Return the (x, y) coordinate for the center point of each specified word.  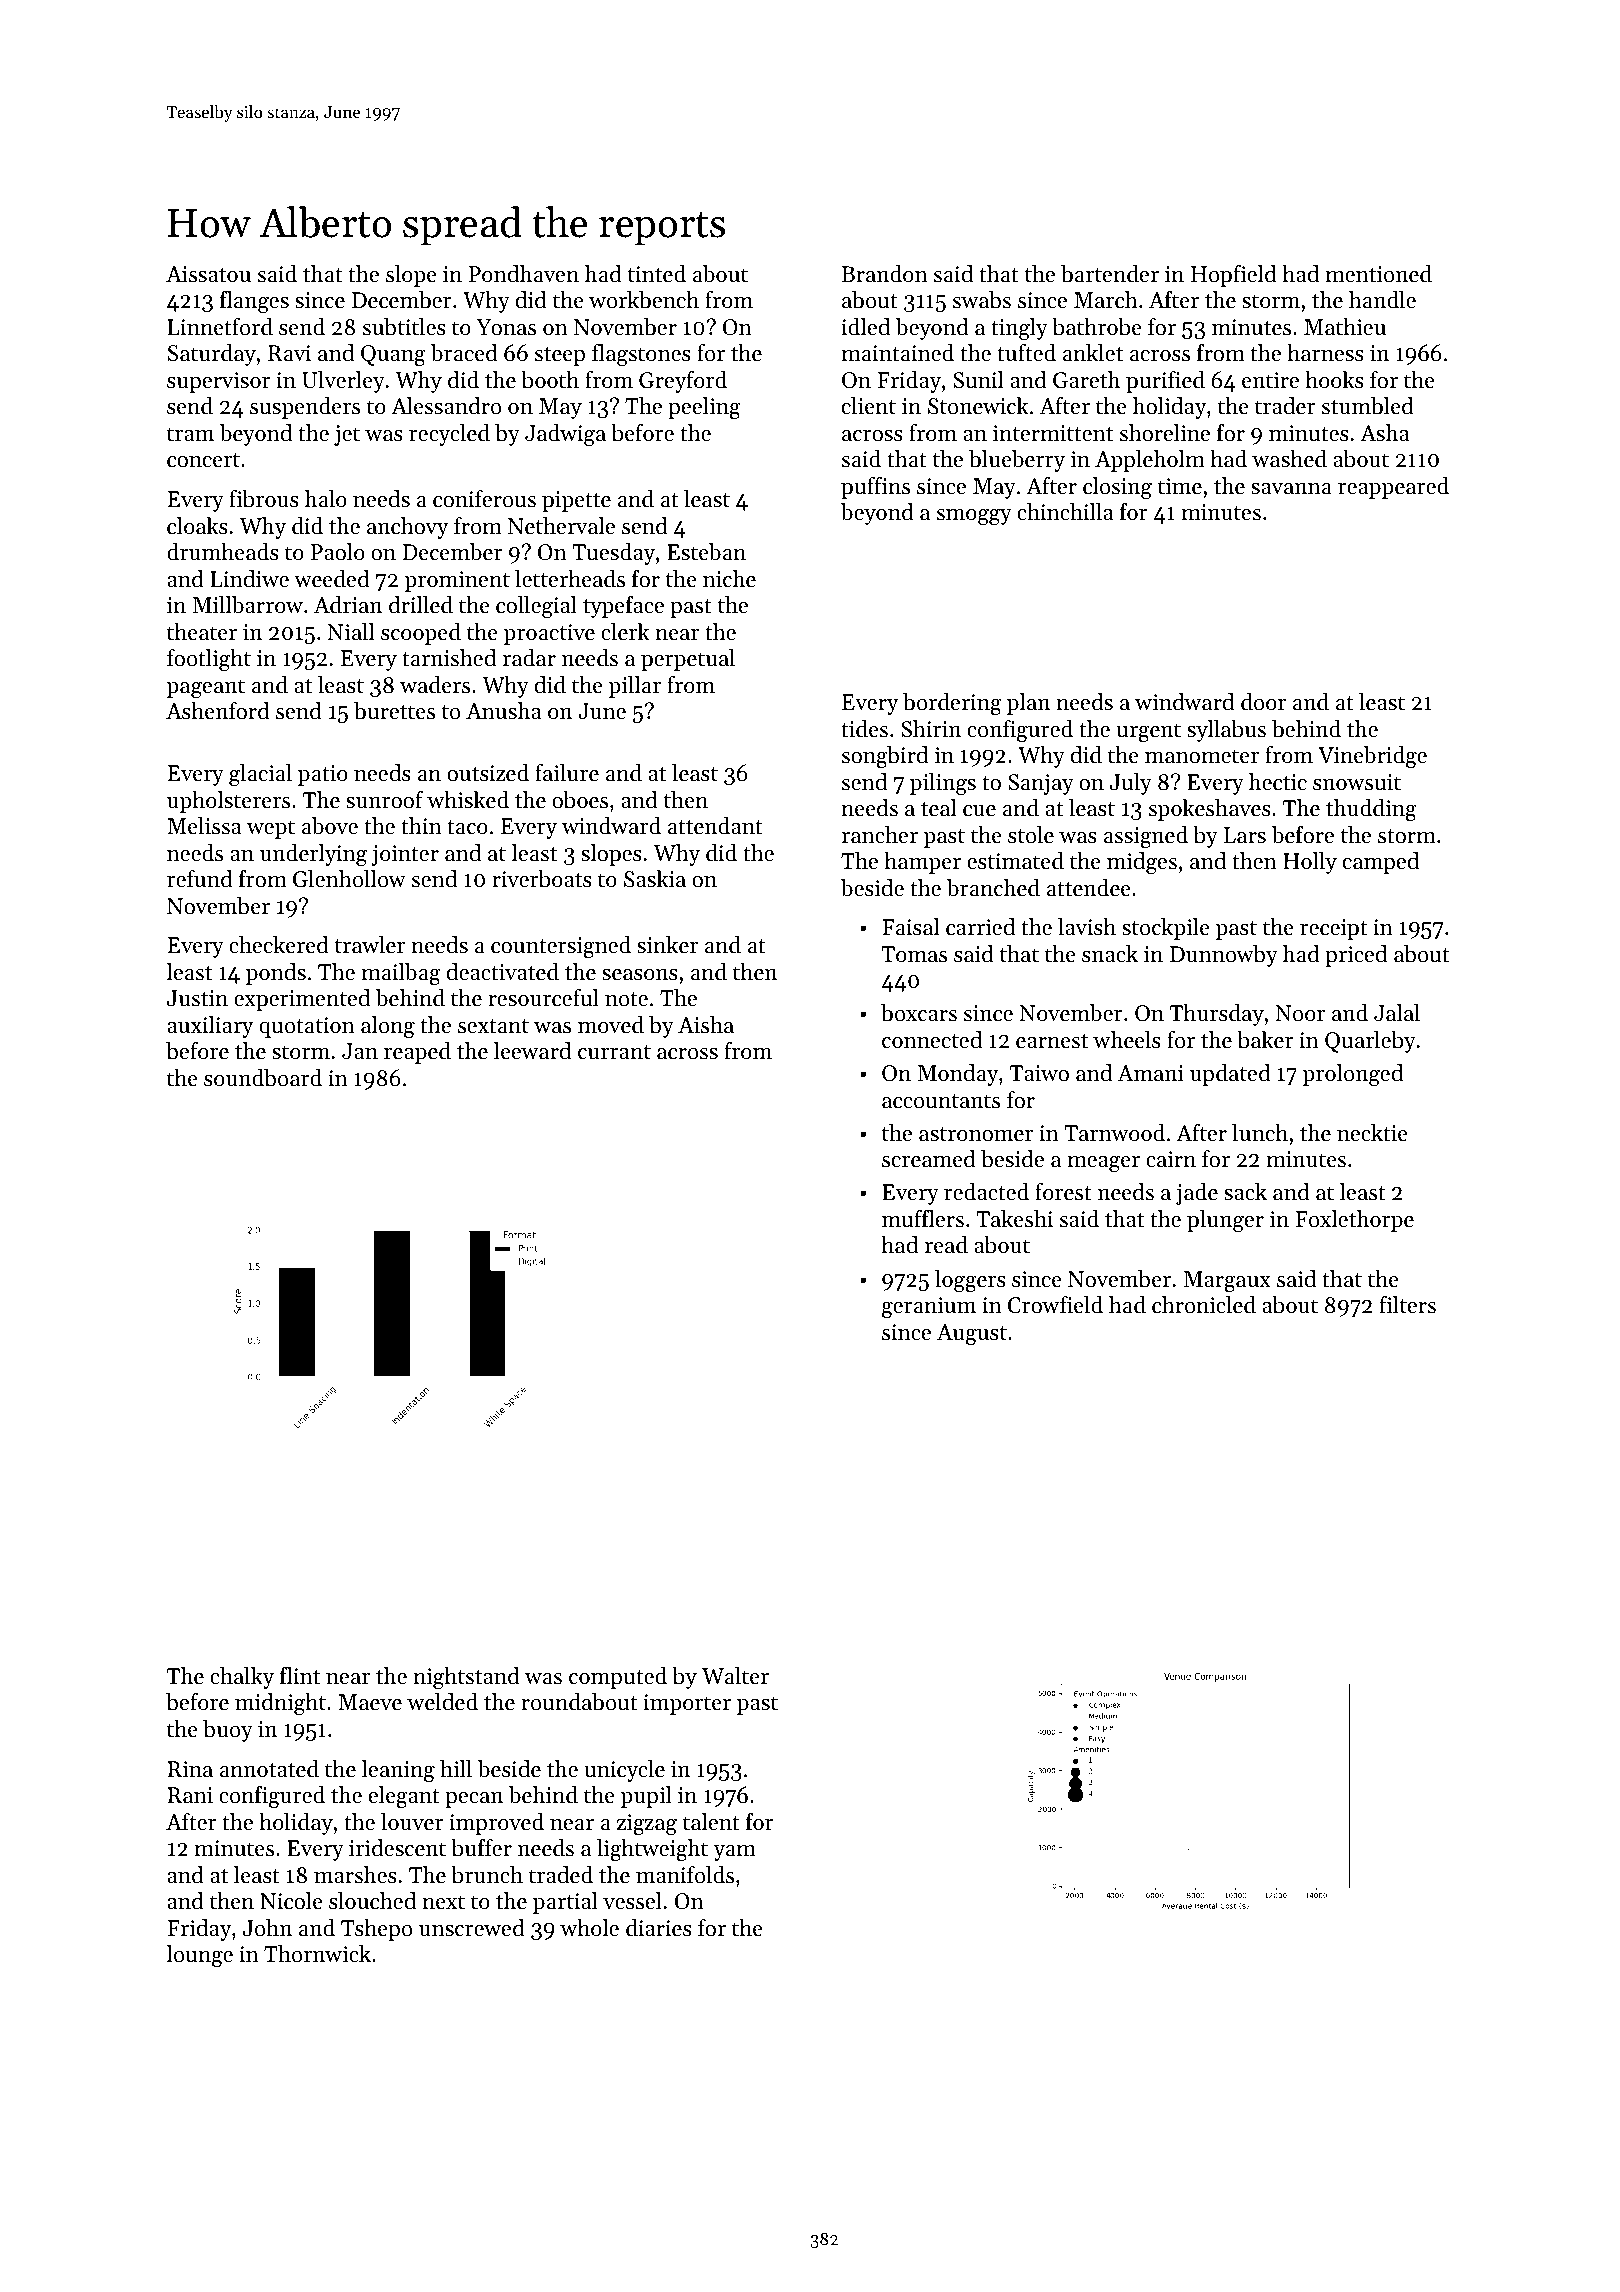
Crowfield (1055, 1305)
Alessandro (446, 406)
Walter (735, 1676)
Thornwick (317, 1954)
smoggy (974, 517)
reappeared (1393, 488)
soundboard (263, 1078)
